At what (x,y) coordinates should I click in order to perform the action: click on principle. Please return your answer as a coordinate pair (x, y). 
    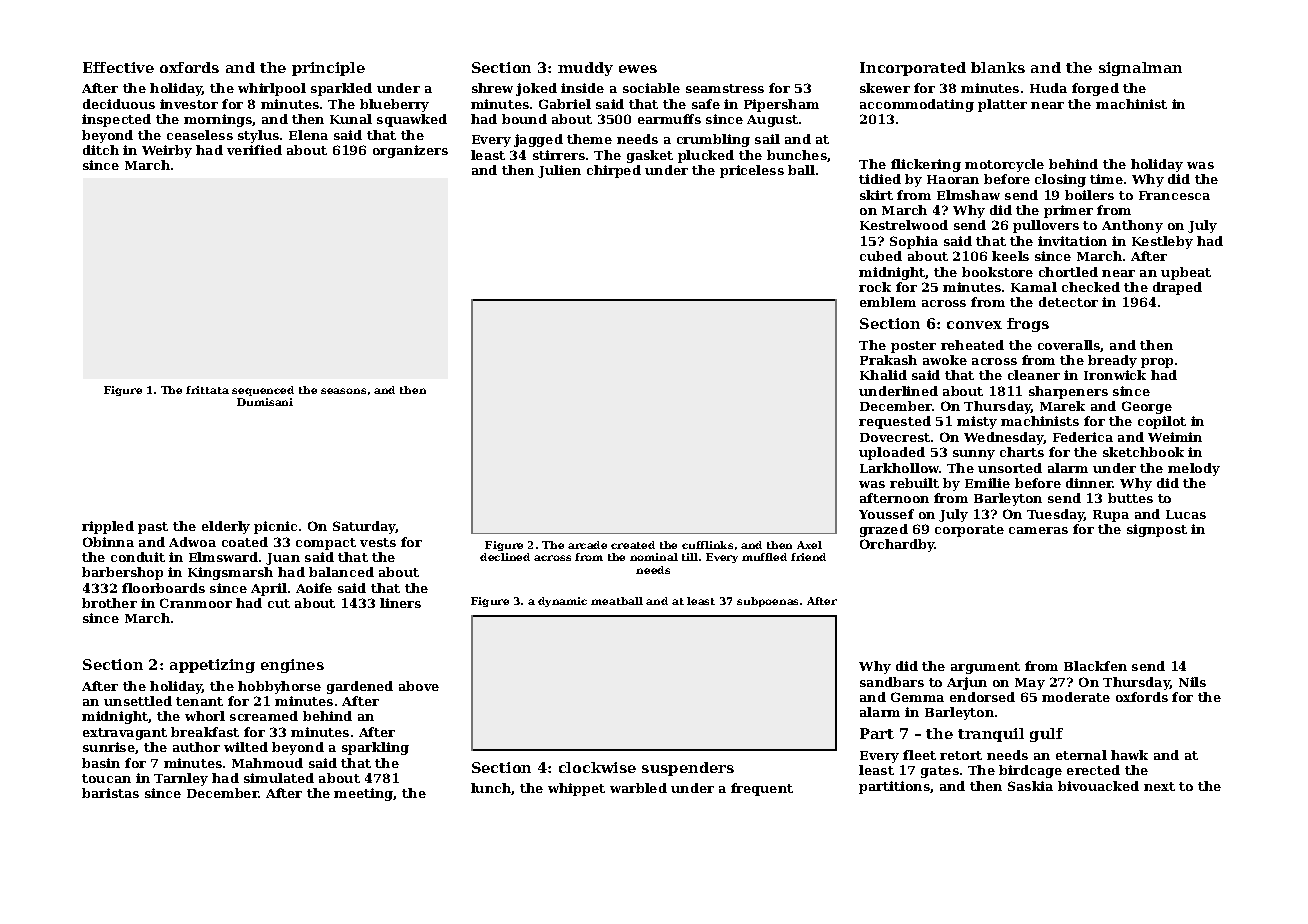
    Looking at the image, I should click on (328, 69).
